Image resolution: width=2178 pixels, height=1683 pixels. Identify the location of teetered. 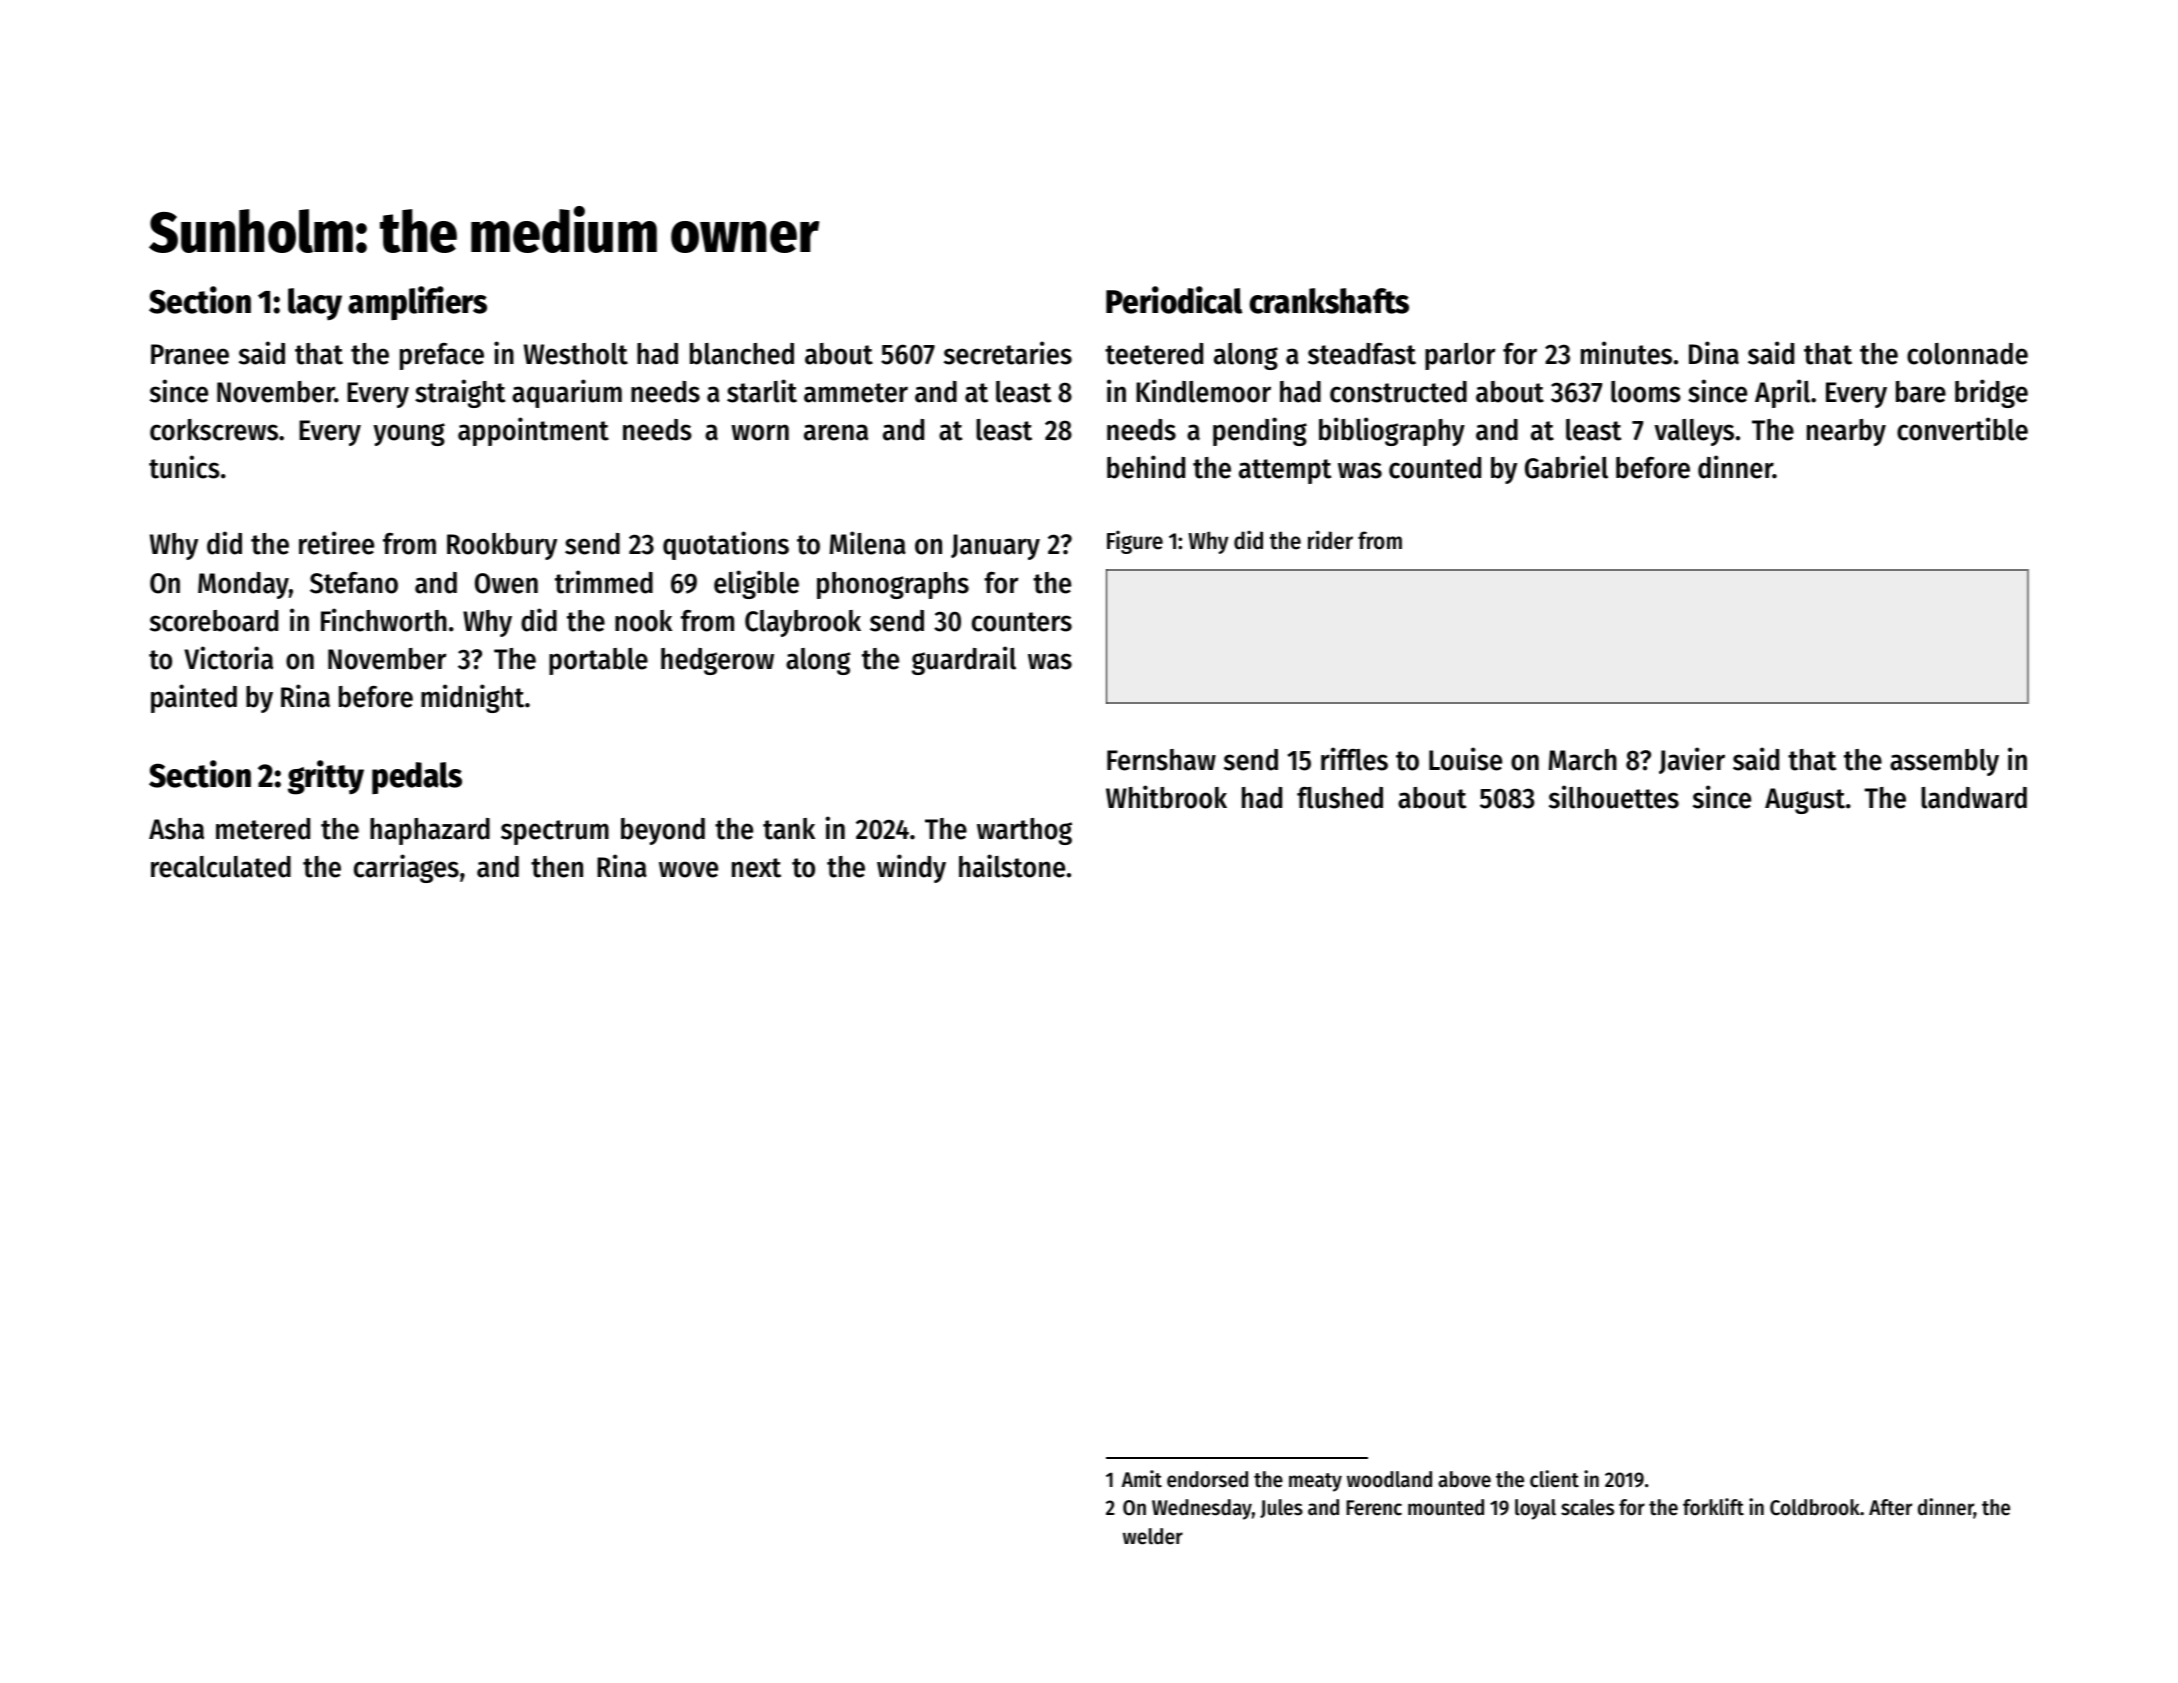
(1154, 354).
